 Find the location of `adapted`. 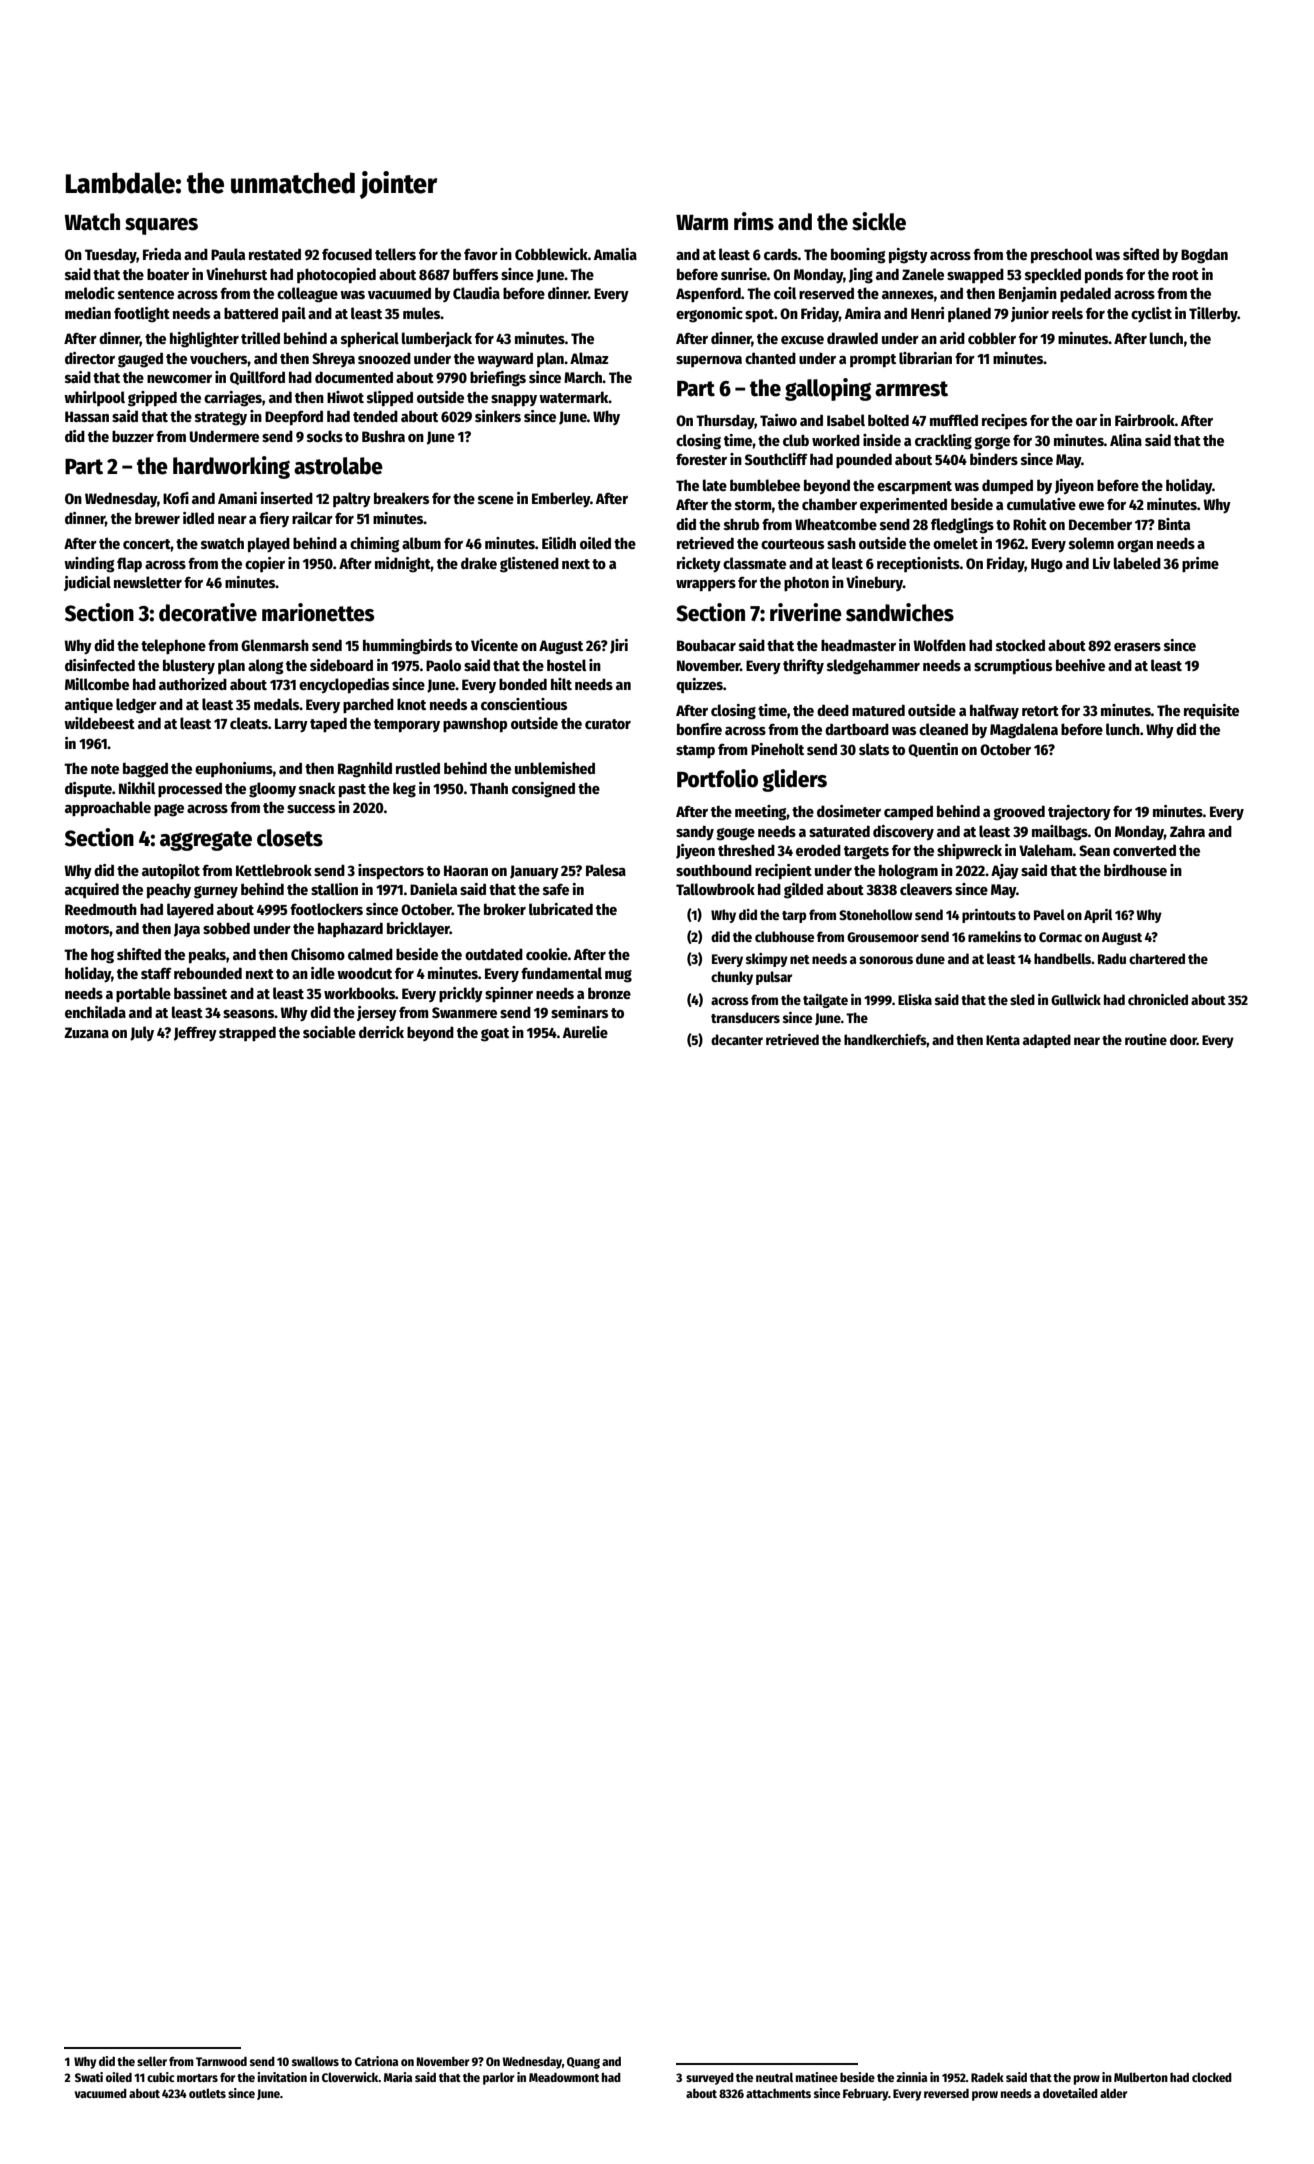

adapted is located at coordinates (1047, 1041).
